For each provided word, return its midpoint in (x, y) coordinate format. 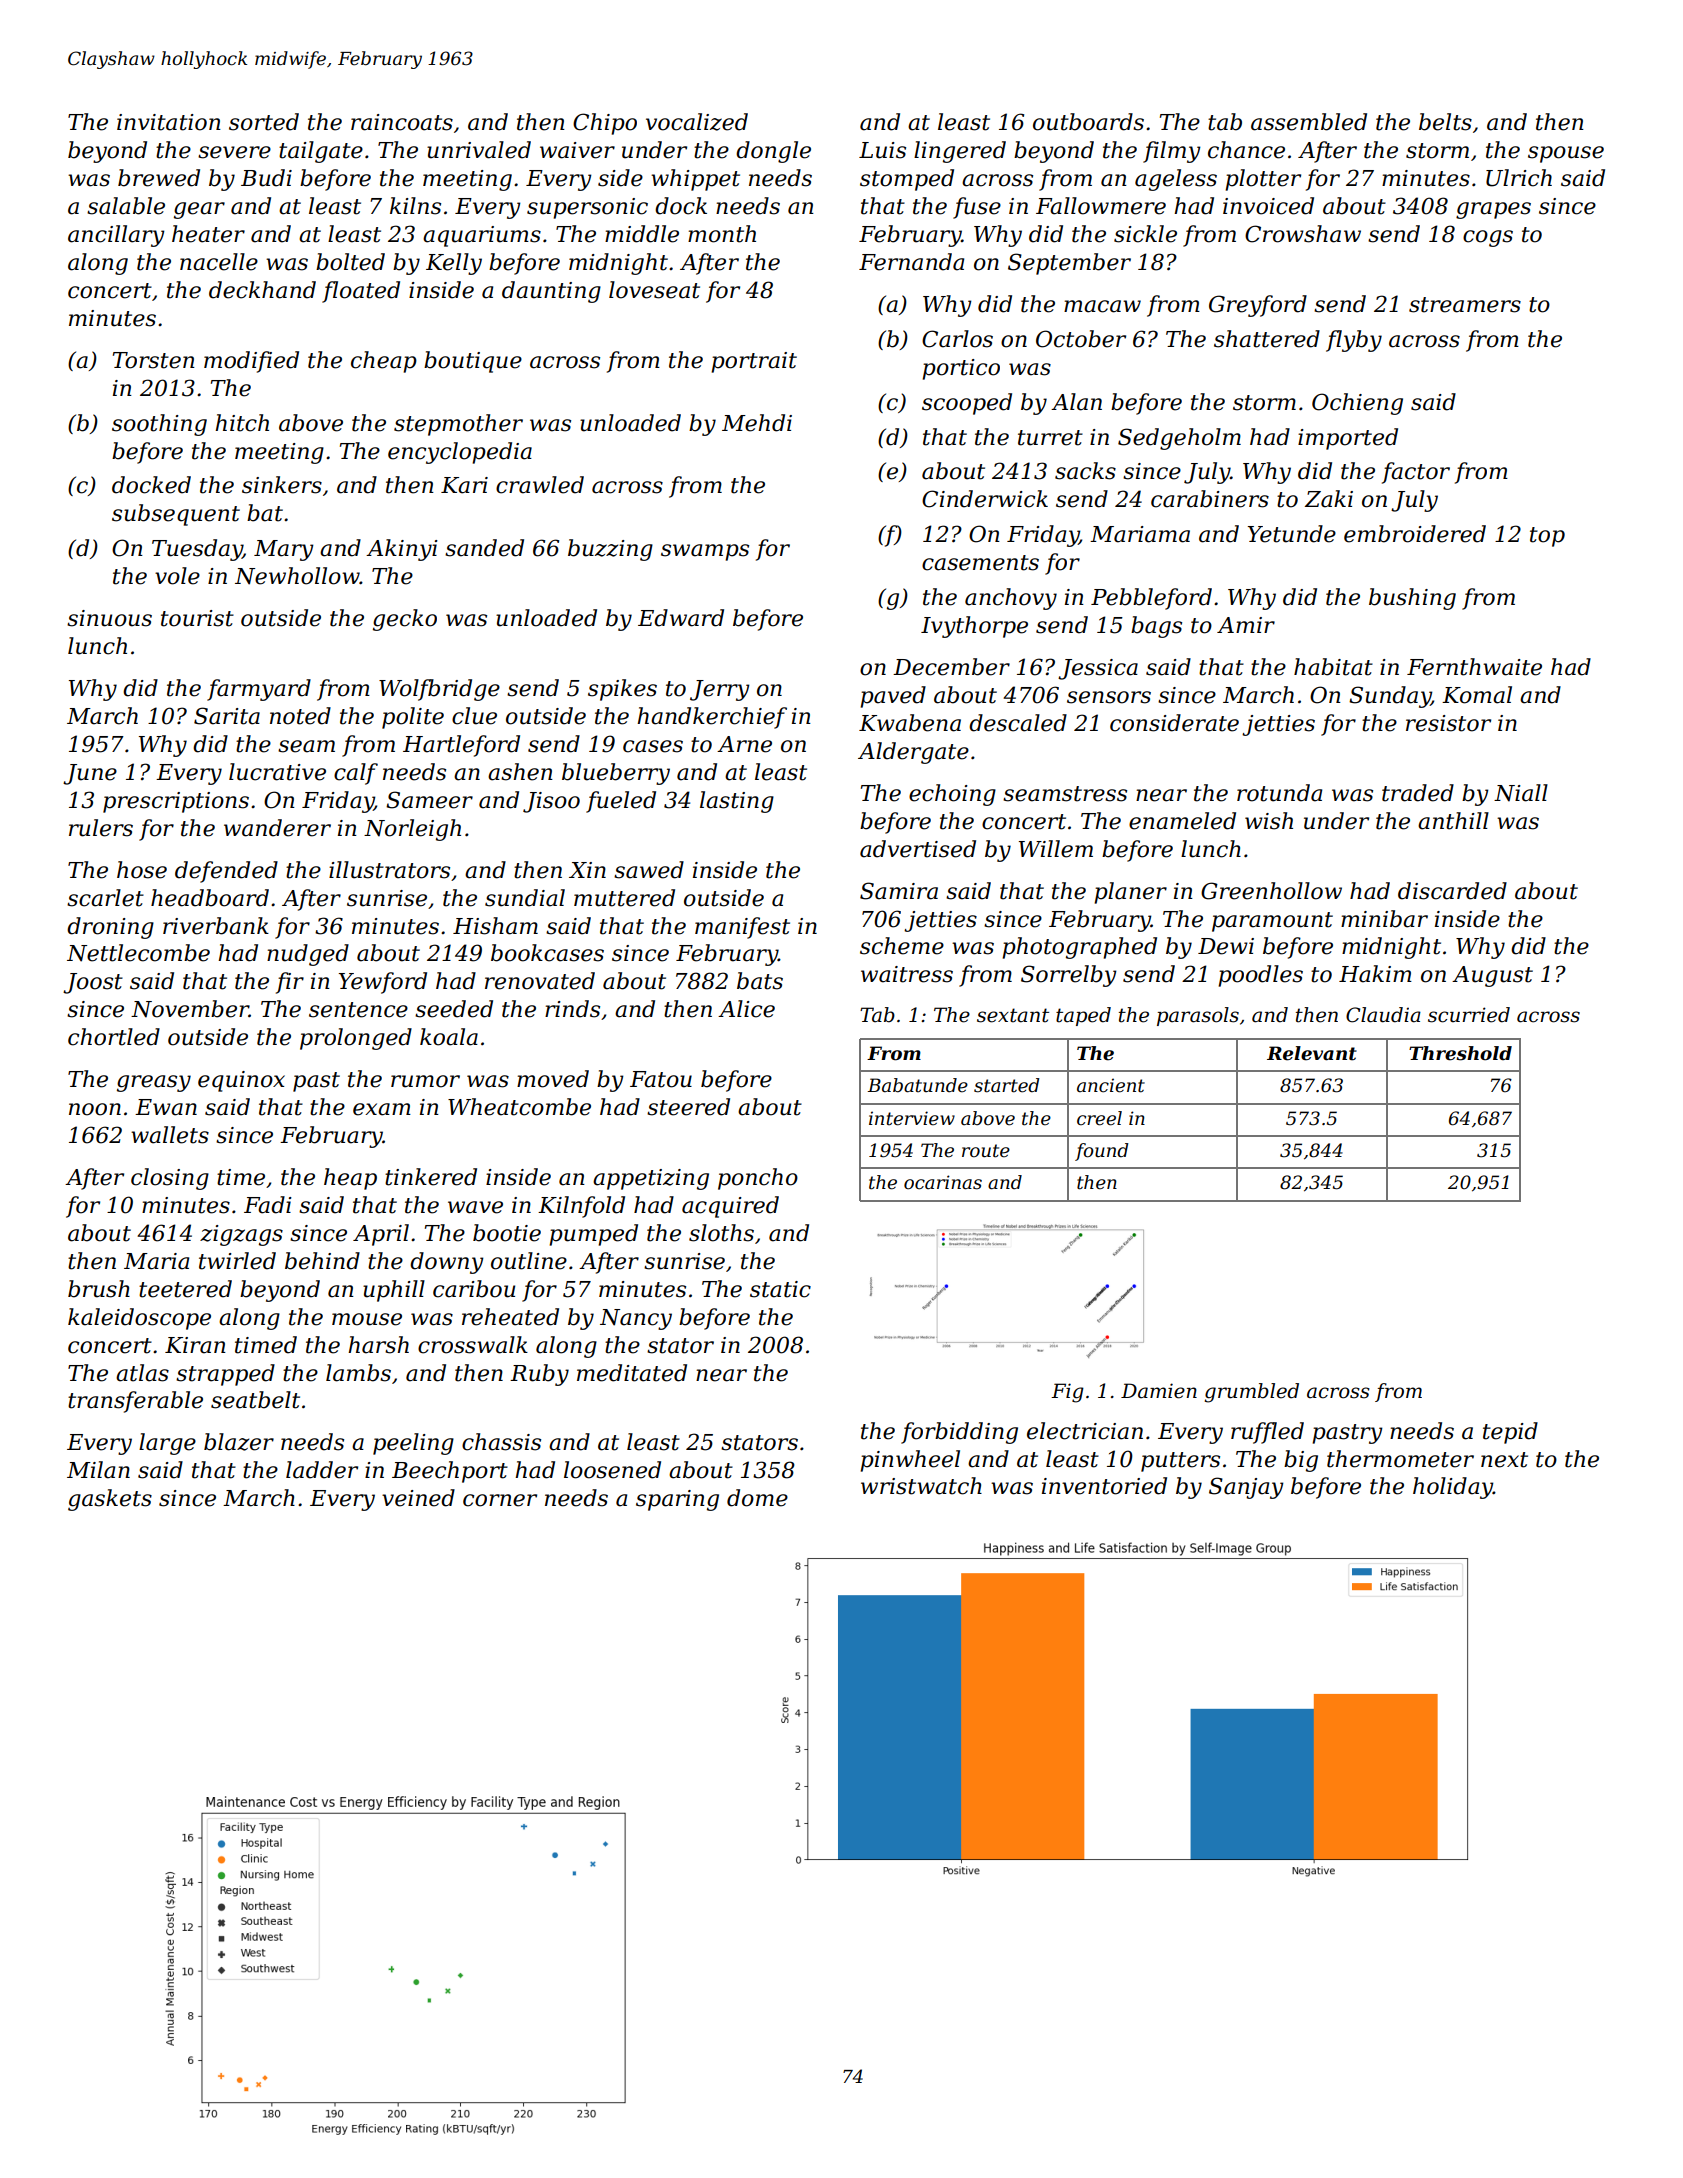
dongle (773, 152)
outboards (1088, 122)
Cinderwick (985, 499)
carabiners (1210, 499)
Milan (98, 1470)
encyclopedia (460, 453)
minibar (1384, 919)
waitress (907, 974)
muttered (624, 898)
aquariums (482, 236)
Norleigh (412, 830)
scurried (1469, 1015)
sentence (358, 1010)
